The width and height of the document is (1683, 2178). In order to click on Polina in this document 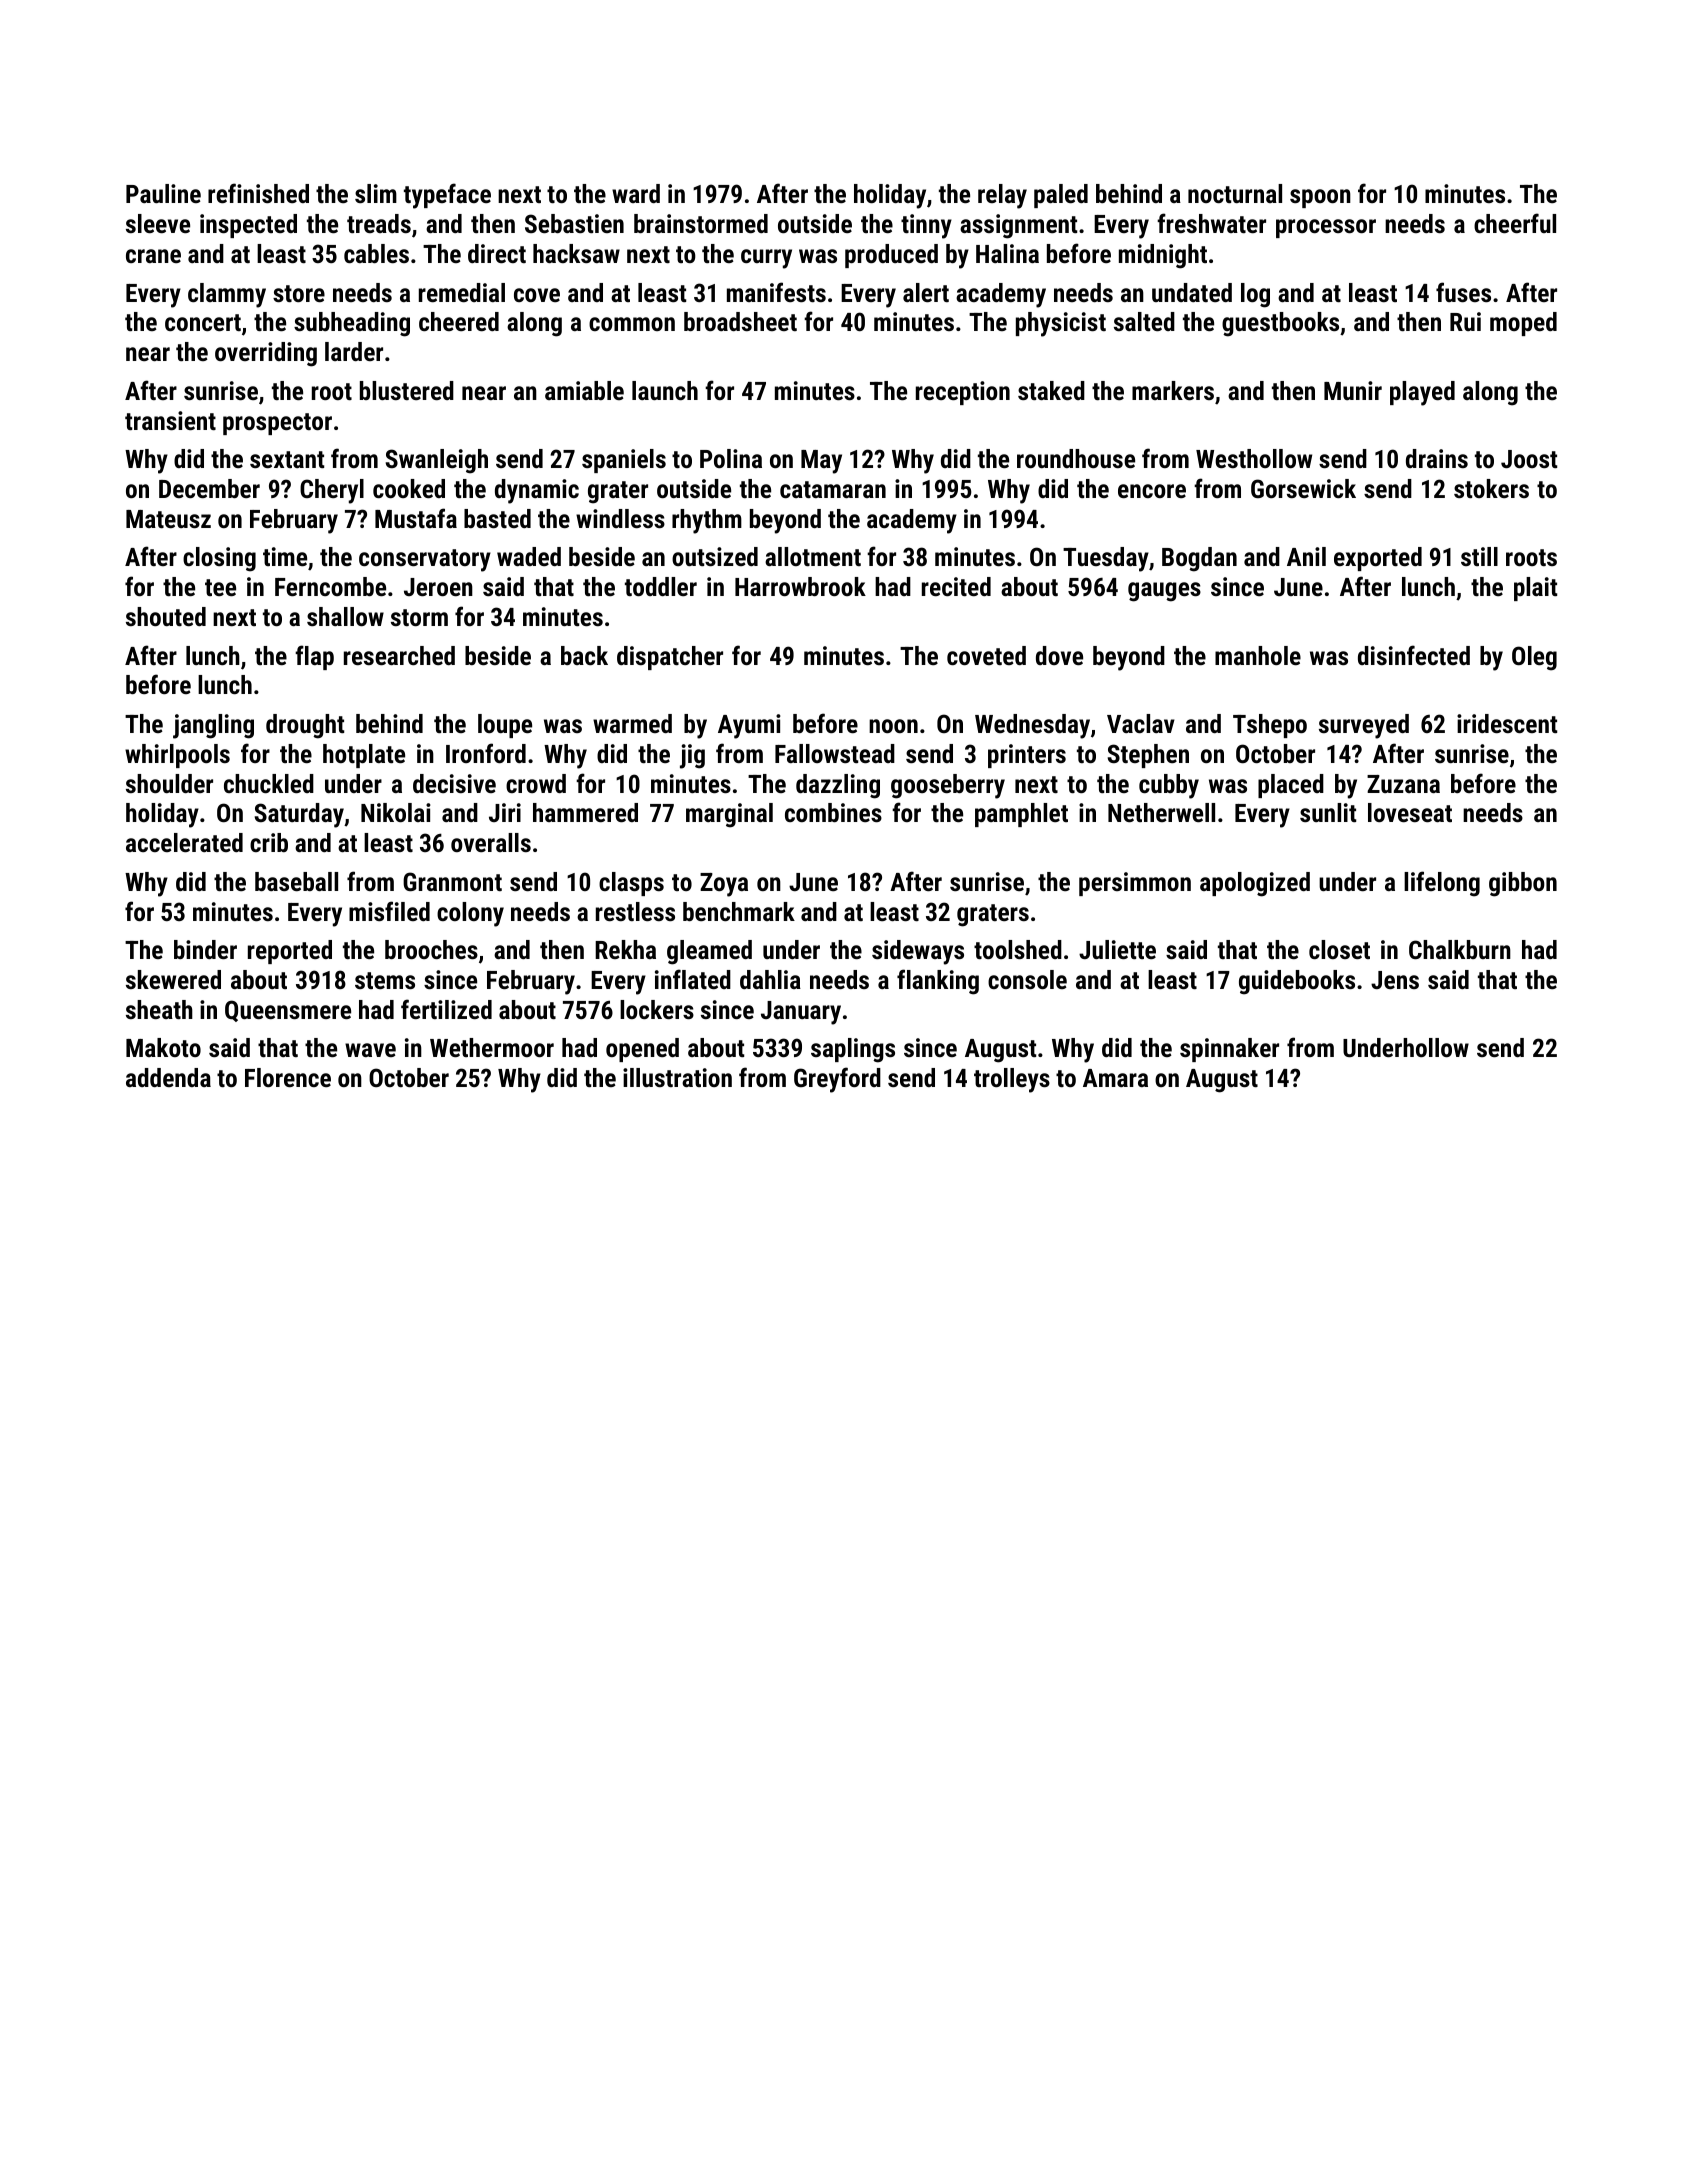, I will do `click(731, 458)`.
